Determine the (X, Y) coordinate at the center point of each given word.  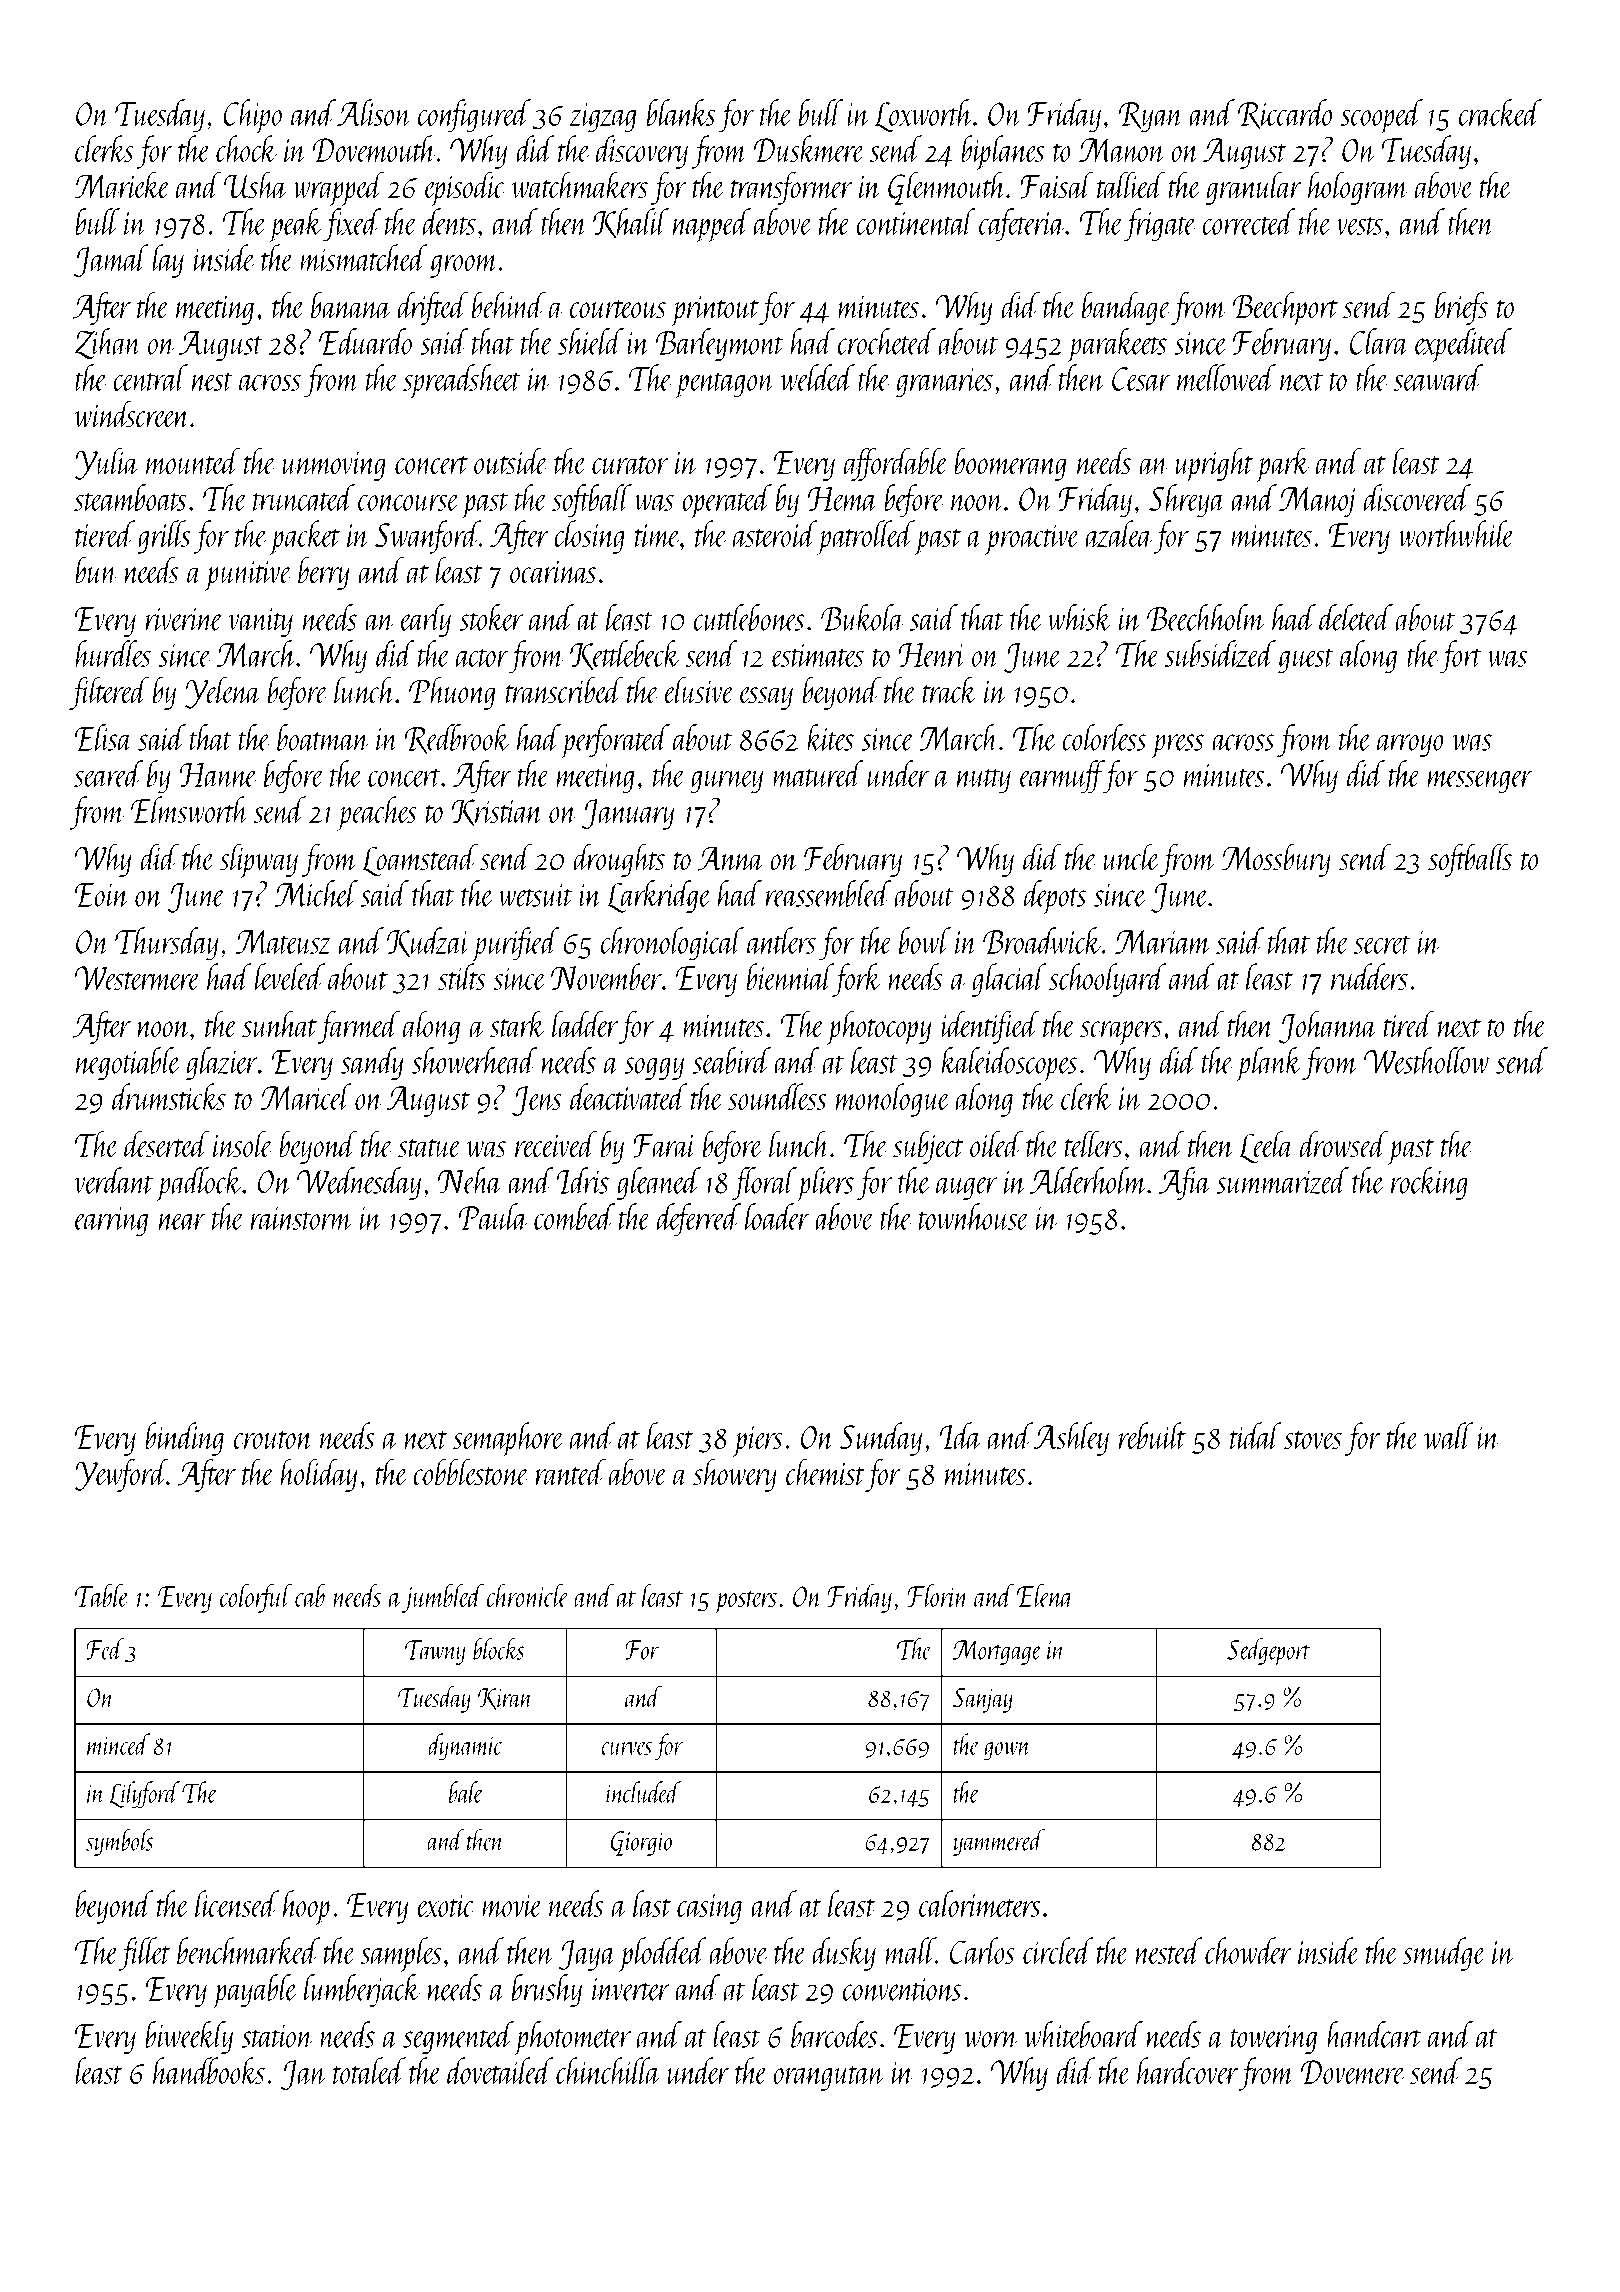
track (950, 690)
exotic (446, 1905)
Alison (374, 112)
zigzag (602, 118)
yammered (999, 1842)
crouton (274, 1440)
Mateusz (282, 942)
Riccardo (1284, 114)
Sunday (881, 1439)
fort (1460, 657)
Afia (1185, 1183)
